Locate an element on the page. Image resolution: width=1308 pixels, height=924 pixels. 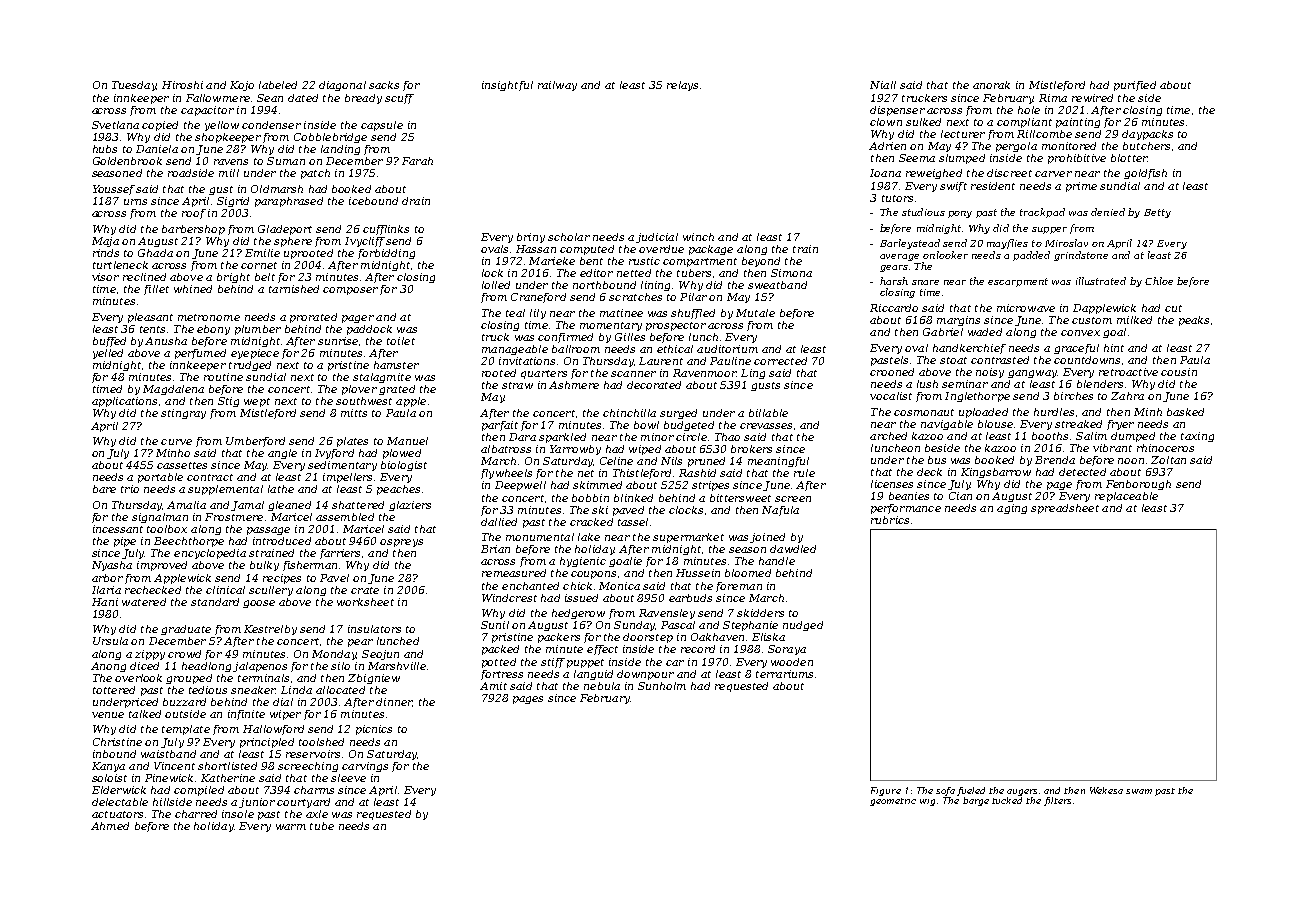
potted is located at coordinates (499, 663).
